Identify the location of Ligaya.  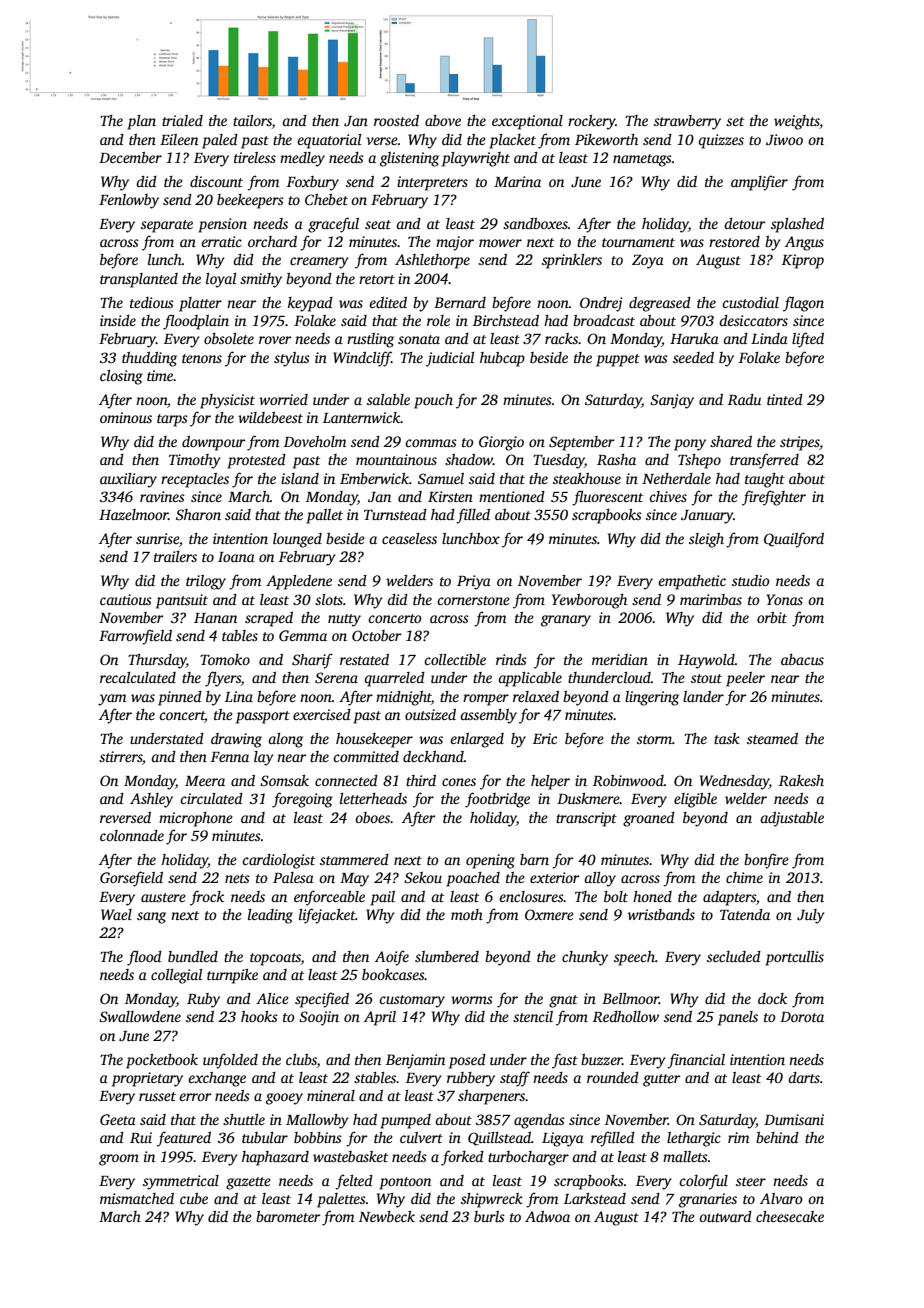
(563, 1139).
